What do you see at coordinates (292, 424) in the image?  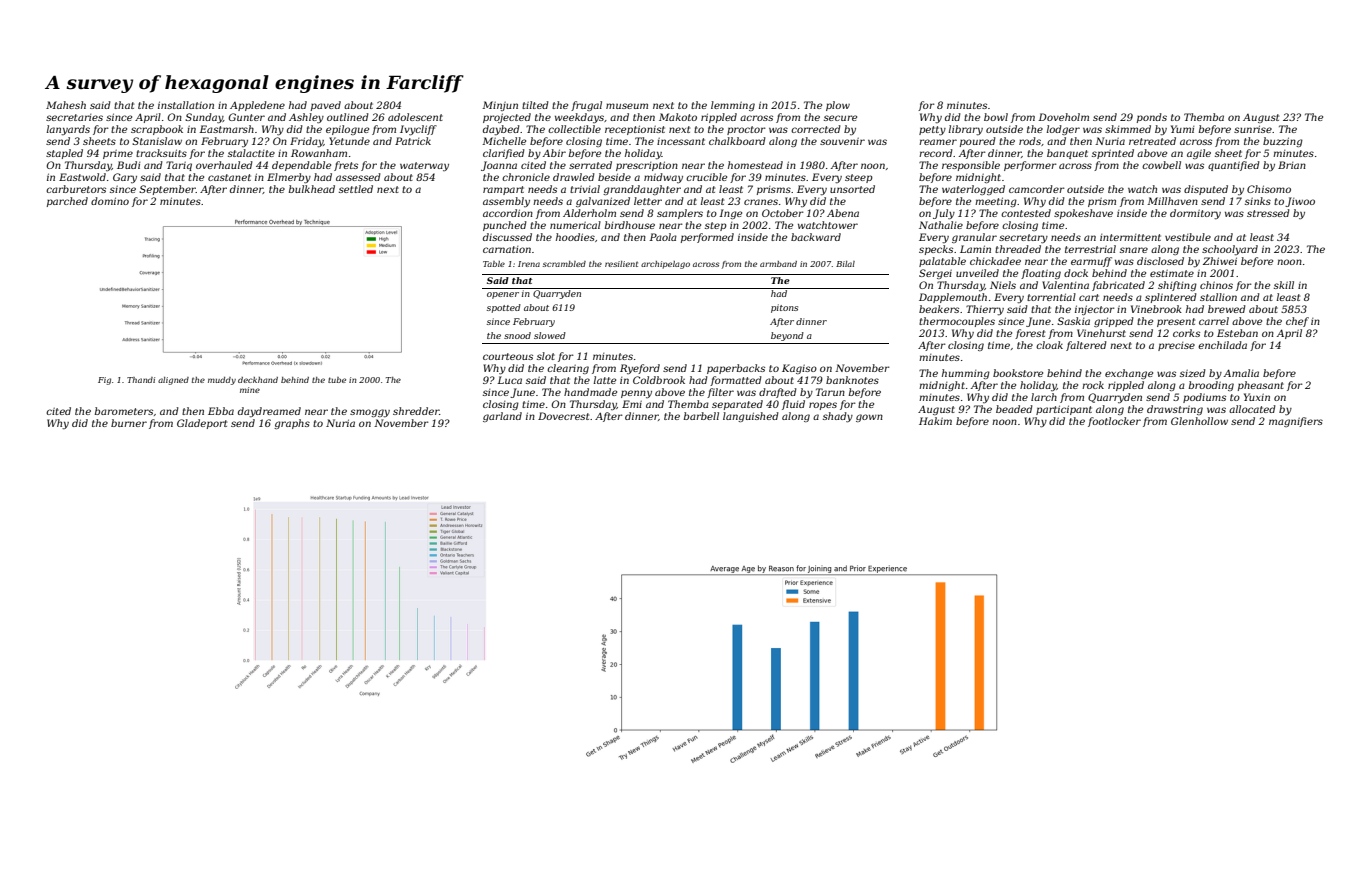 I see `graphs` at bounding box center [292, 424].
